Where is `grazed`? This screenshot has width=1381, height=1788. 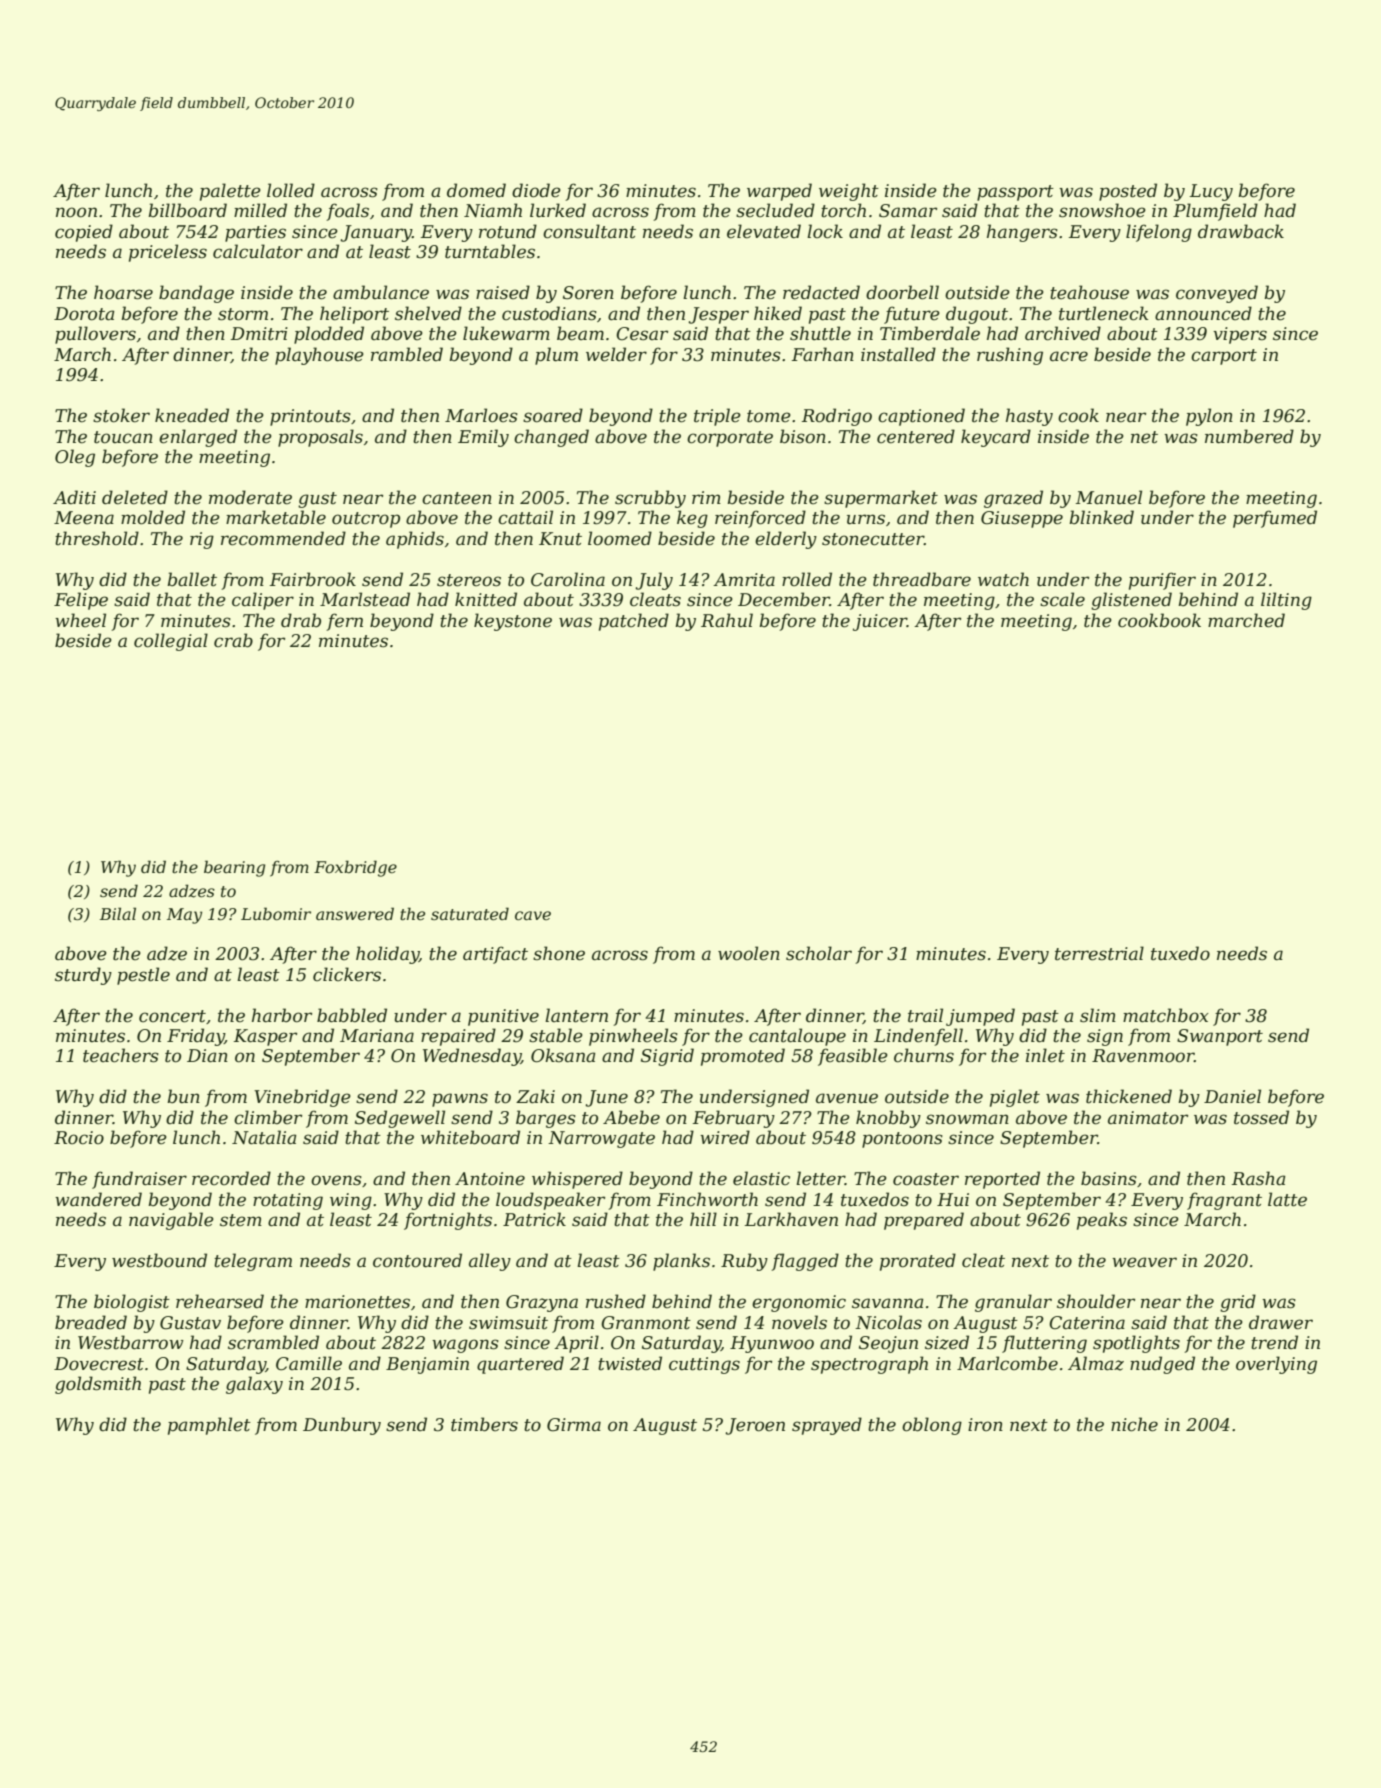 grazed is located at coordinates (1013, 499).
